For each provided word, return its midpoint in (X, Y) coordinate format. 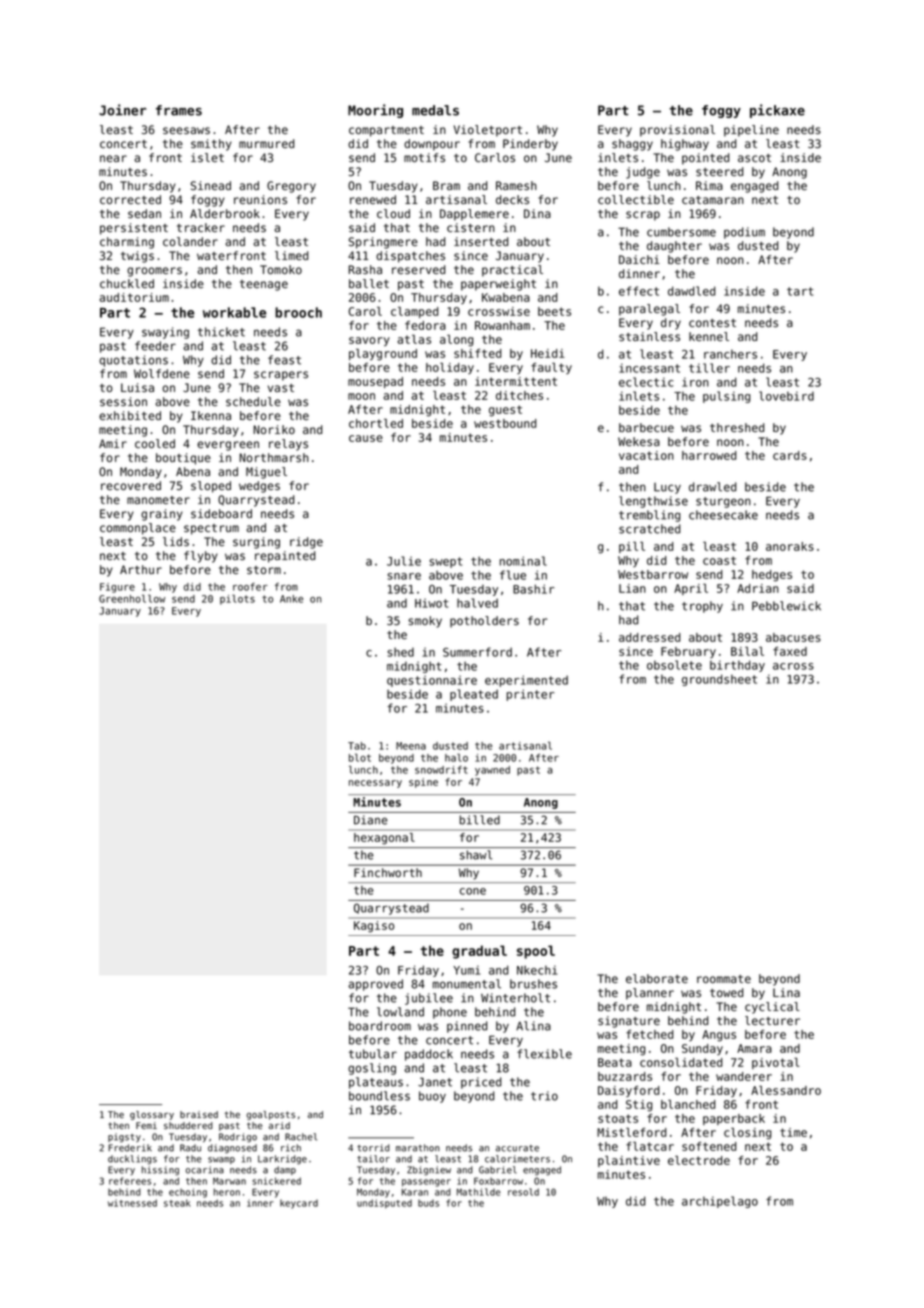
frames (179, 110)
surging (256, 543)
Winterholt (515, 998)
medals (435, 110)
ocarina (205, 1170)
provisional (677, 131)
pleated (474, 695)
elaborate (657, 978)
